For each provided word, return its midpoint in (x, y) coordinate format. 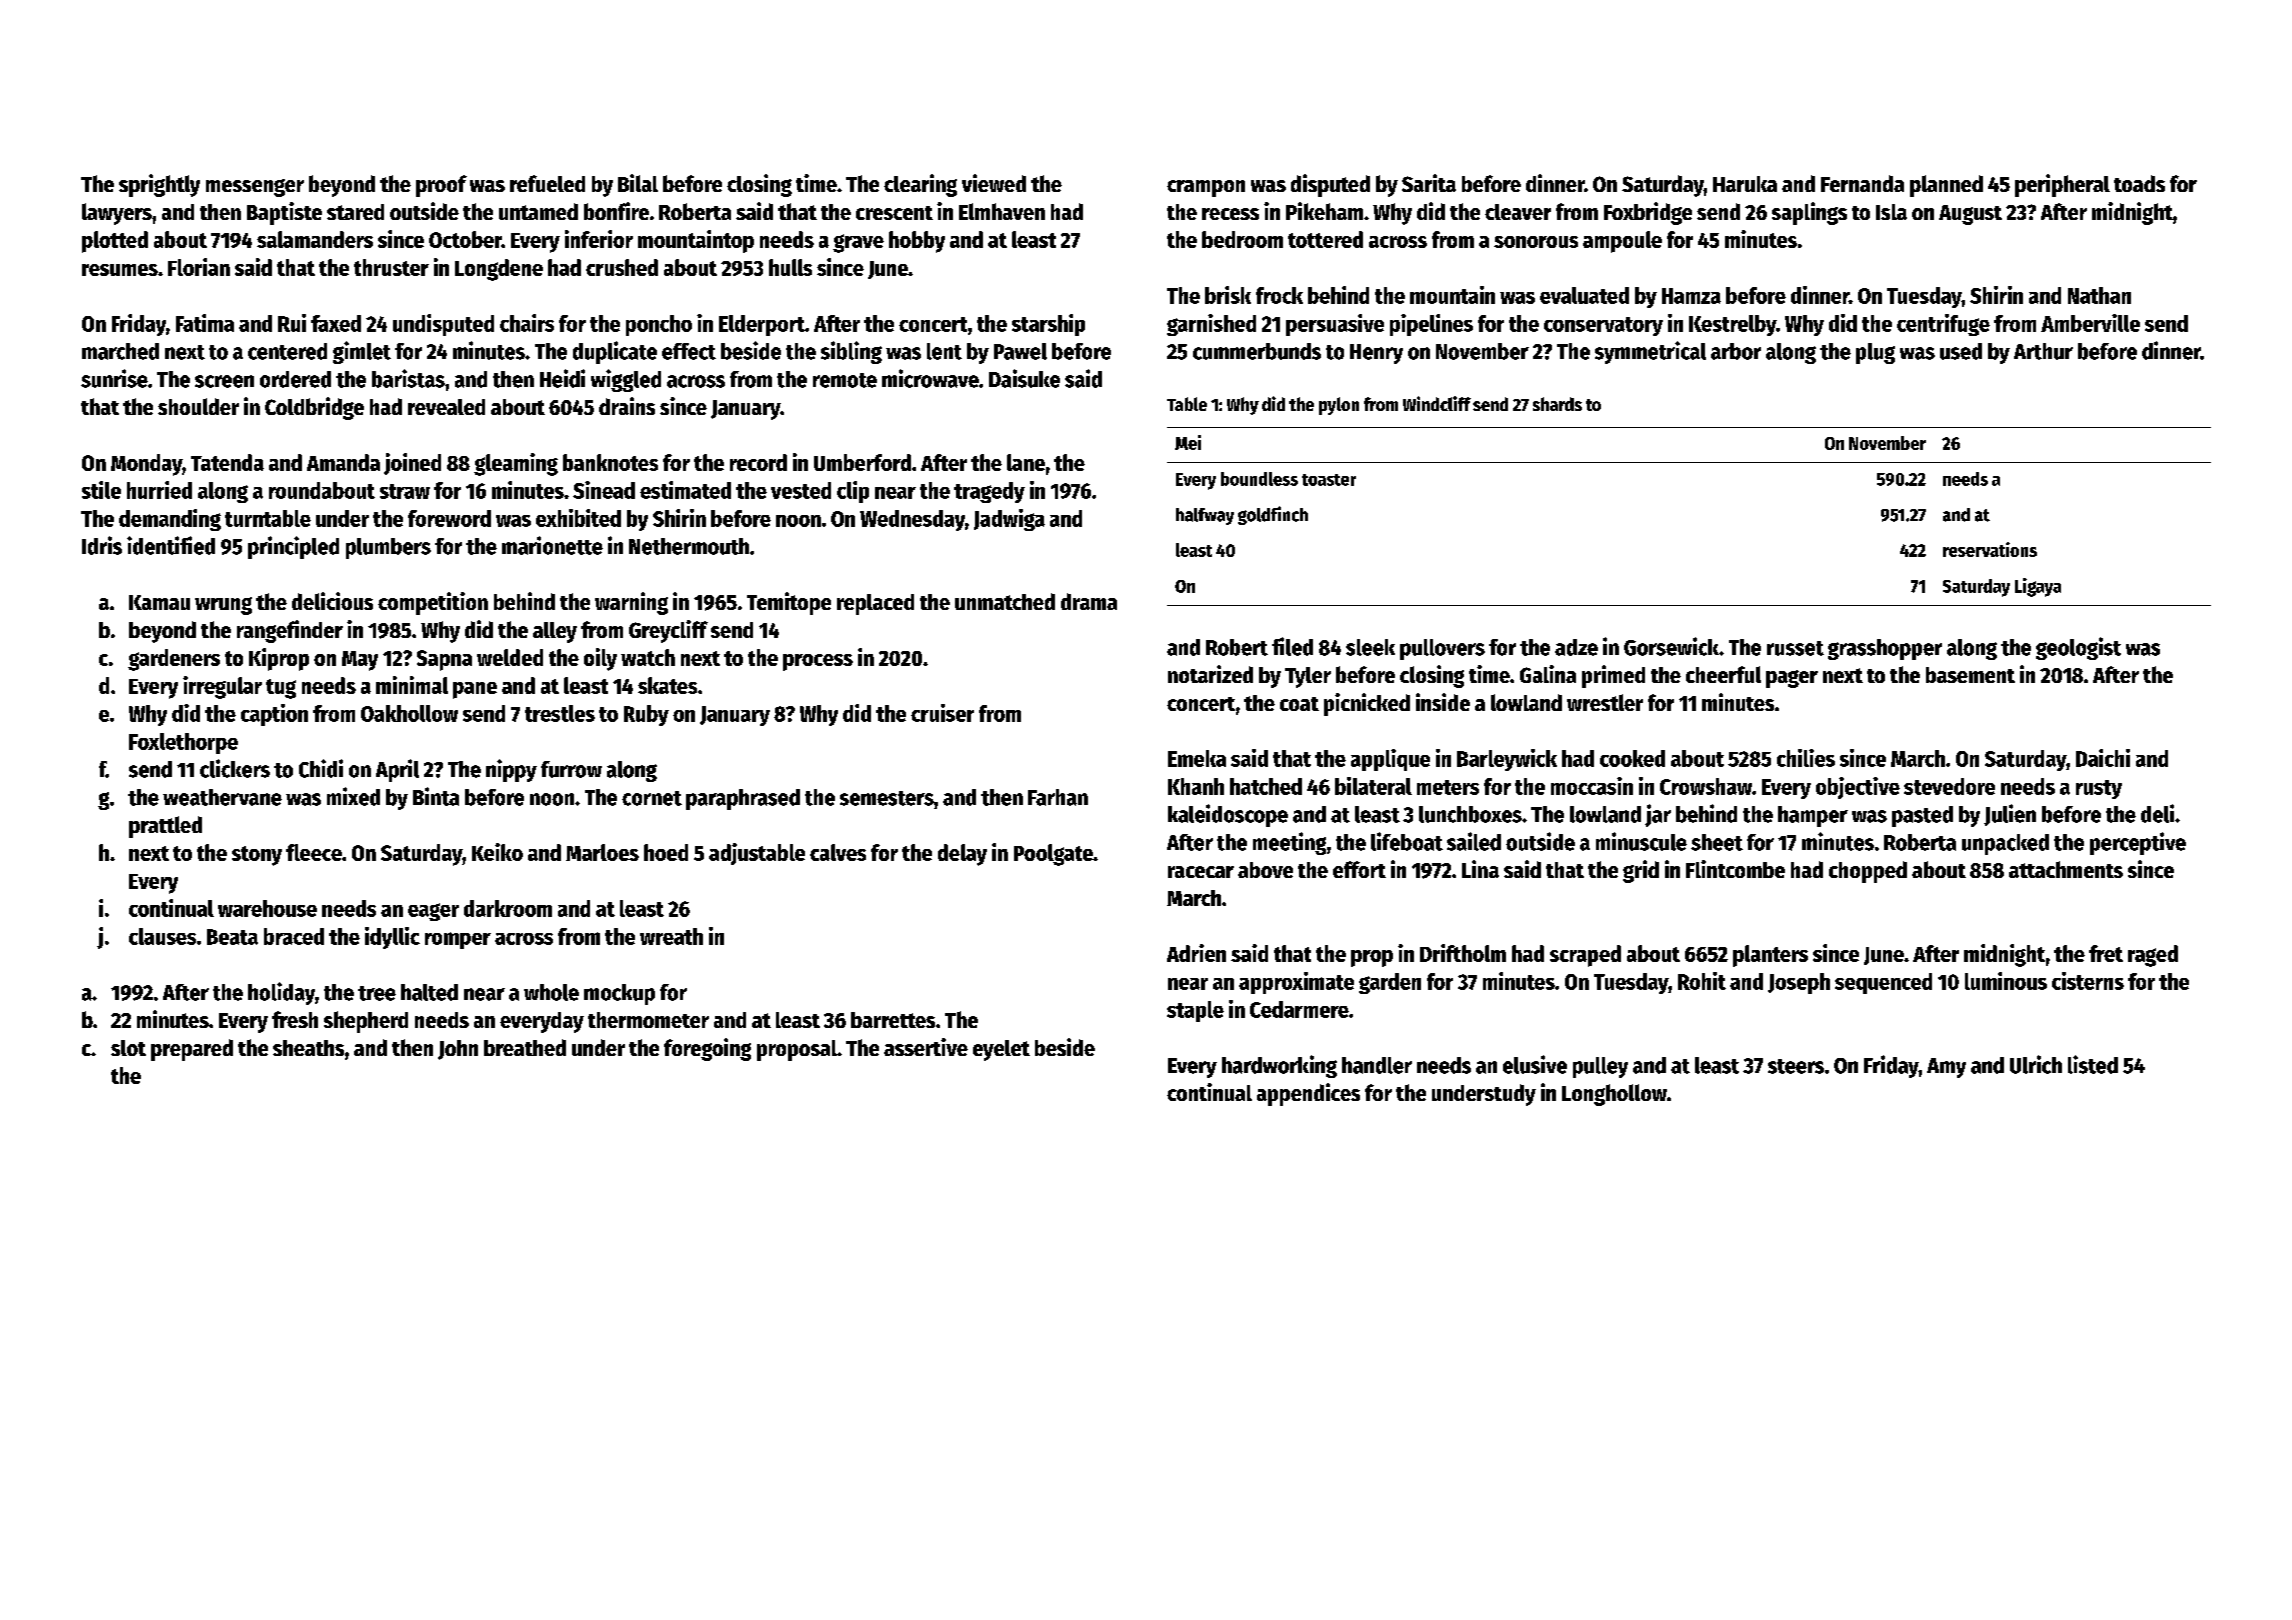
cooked (1632, 758)
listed (2093, 1064)
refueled (547, 183)
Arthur (2043, 351)
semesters (887, 798)
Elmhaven (1002, 211)
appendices (1308, 1094)
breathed (525, 1047)
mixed (353, 796)
